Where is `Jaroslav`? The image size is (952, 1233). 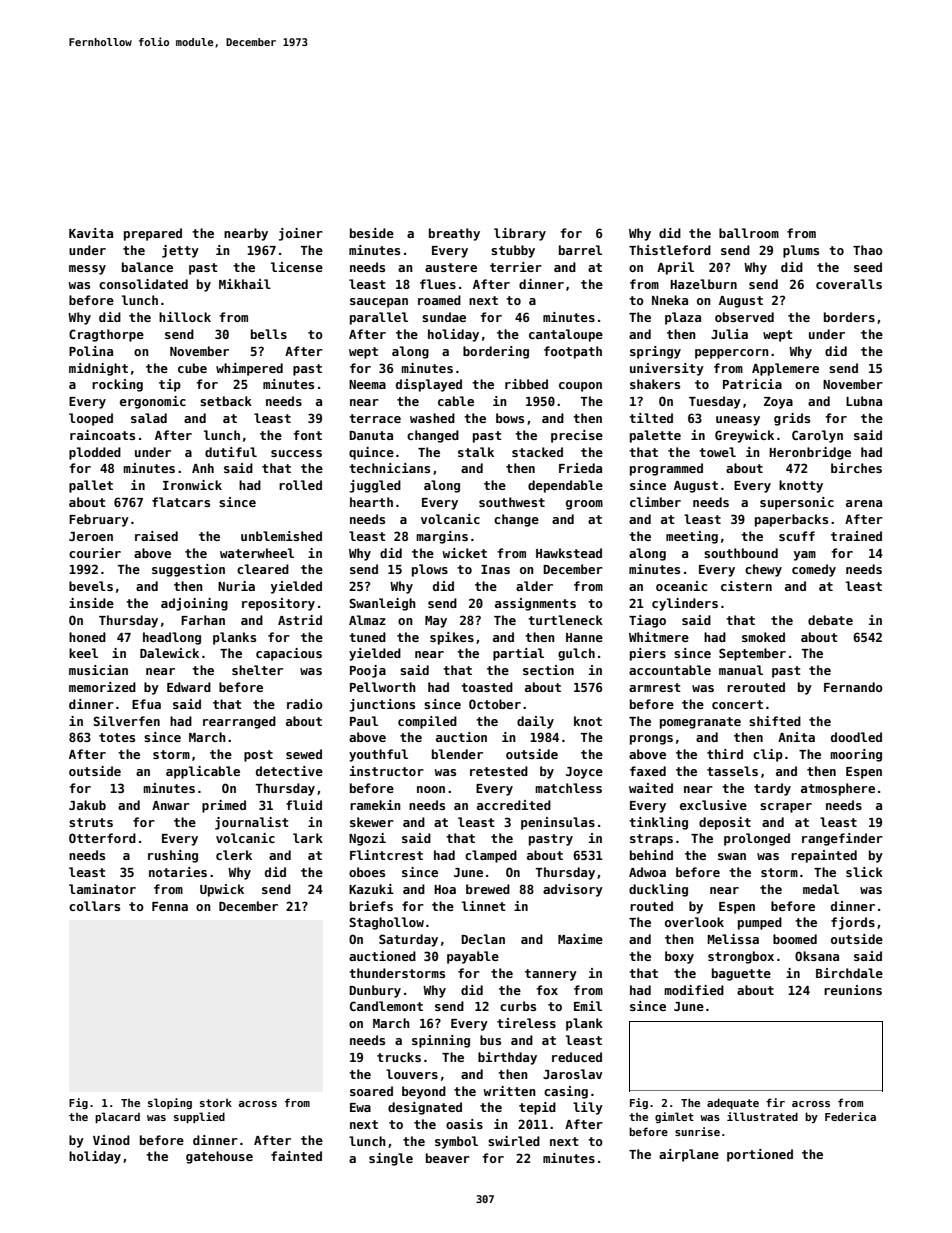
Jaroslav is located at coordinates (572, 1074).
